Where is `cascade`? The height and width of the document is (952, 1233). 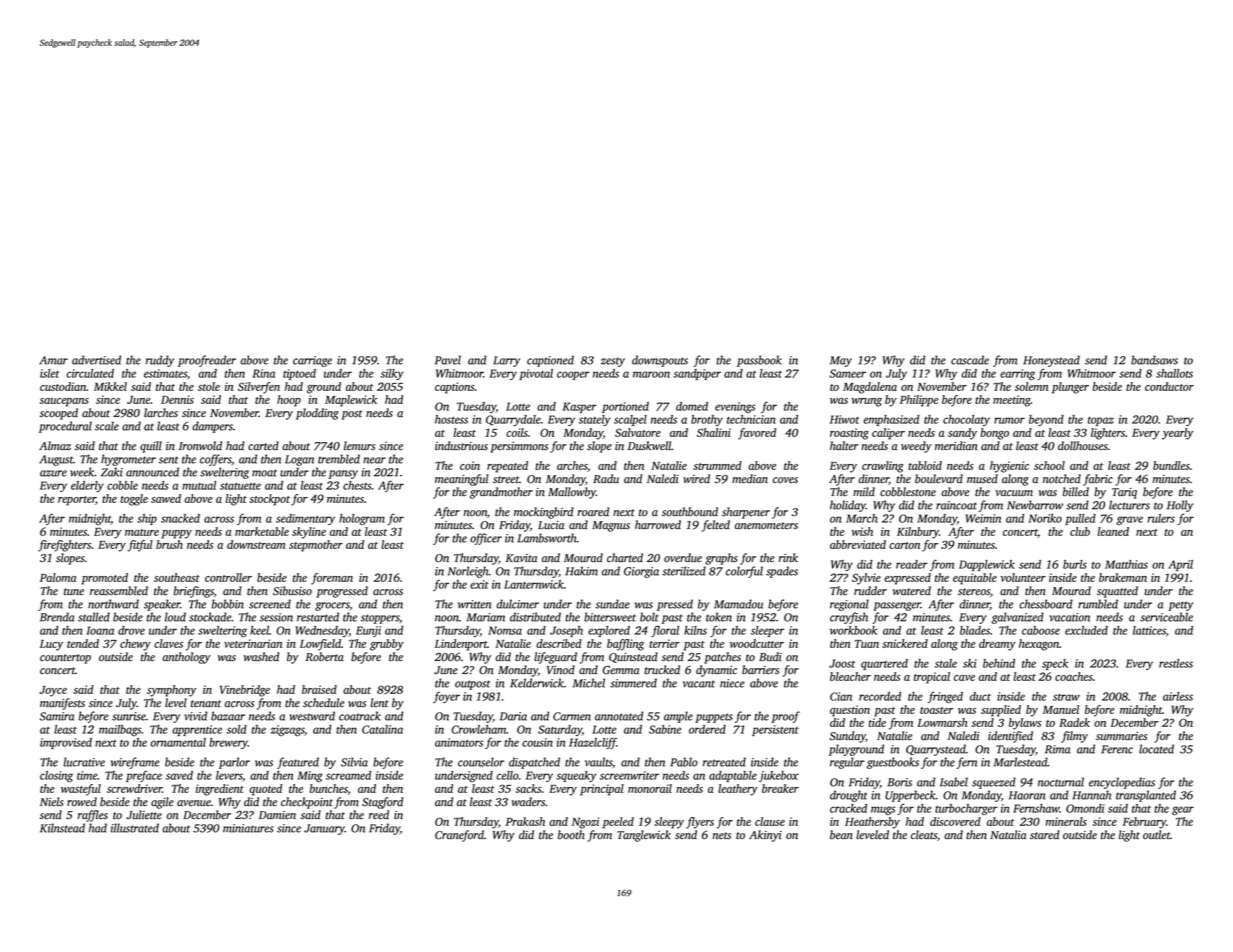 cascade is located at coordinates (970, 360).
